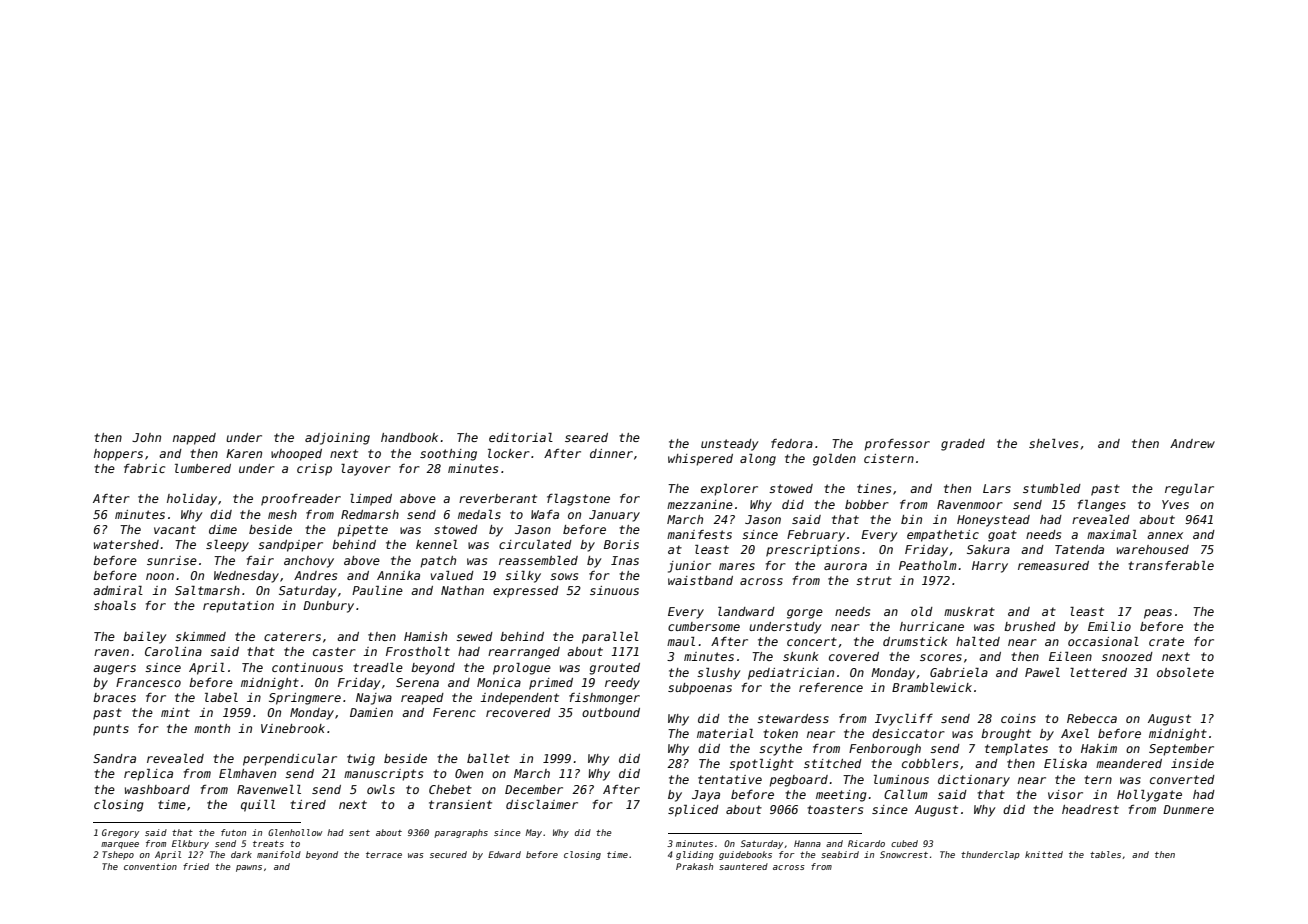  What do you see at coordinates (1044, 854) in the screenshot?
I see `knitted` at bounding box center [1044, 854].
